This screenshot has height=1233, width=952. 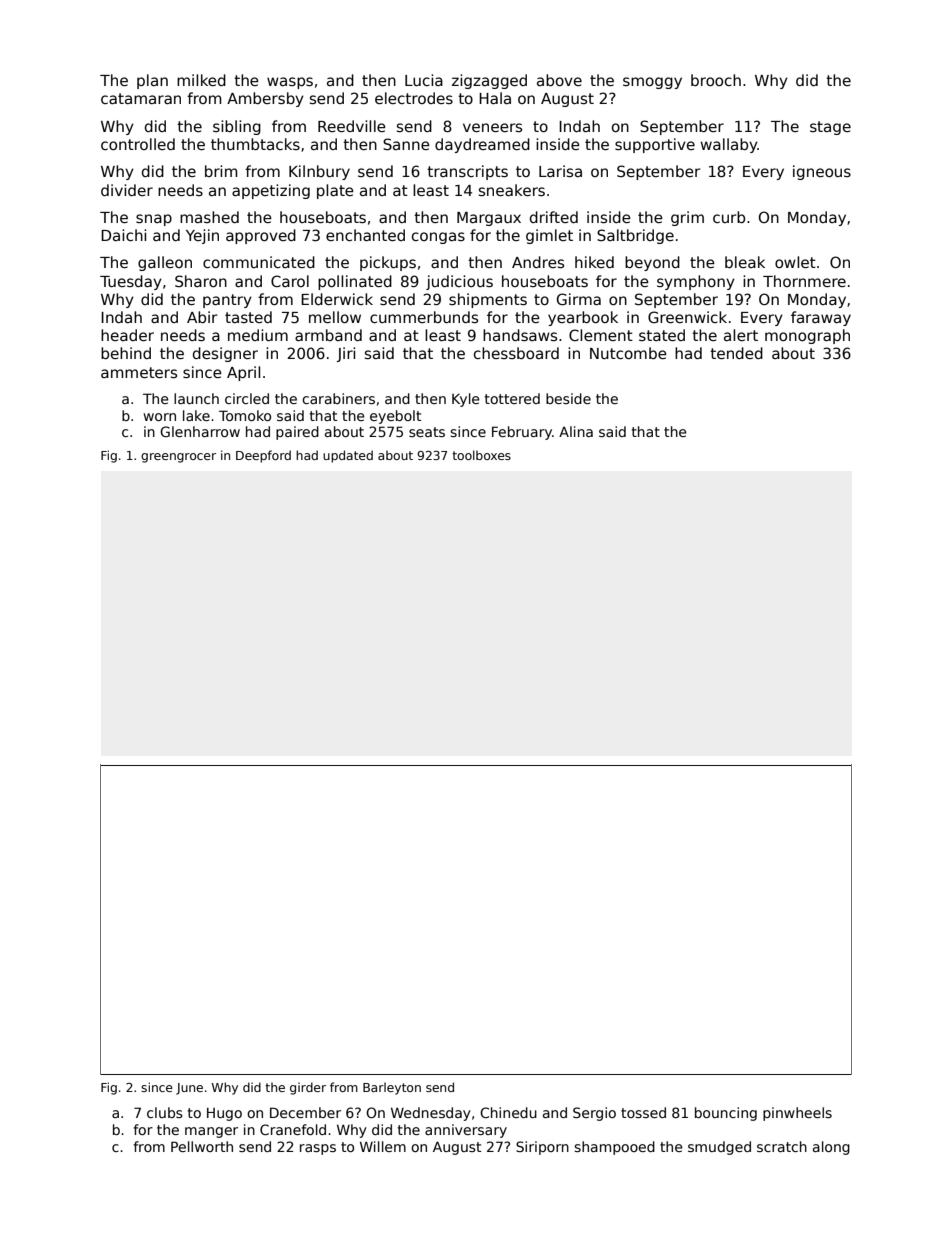 I want to click on brooch, so click(x=716, y=80).
